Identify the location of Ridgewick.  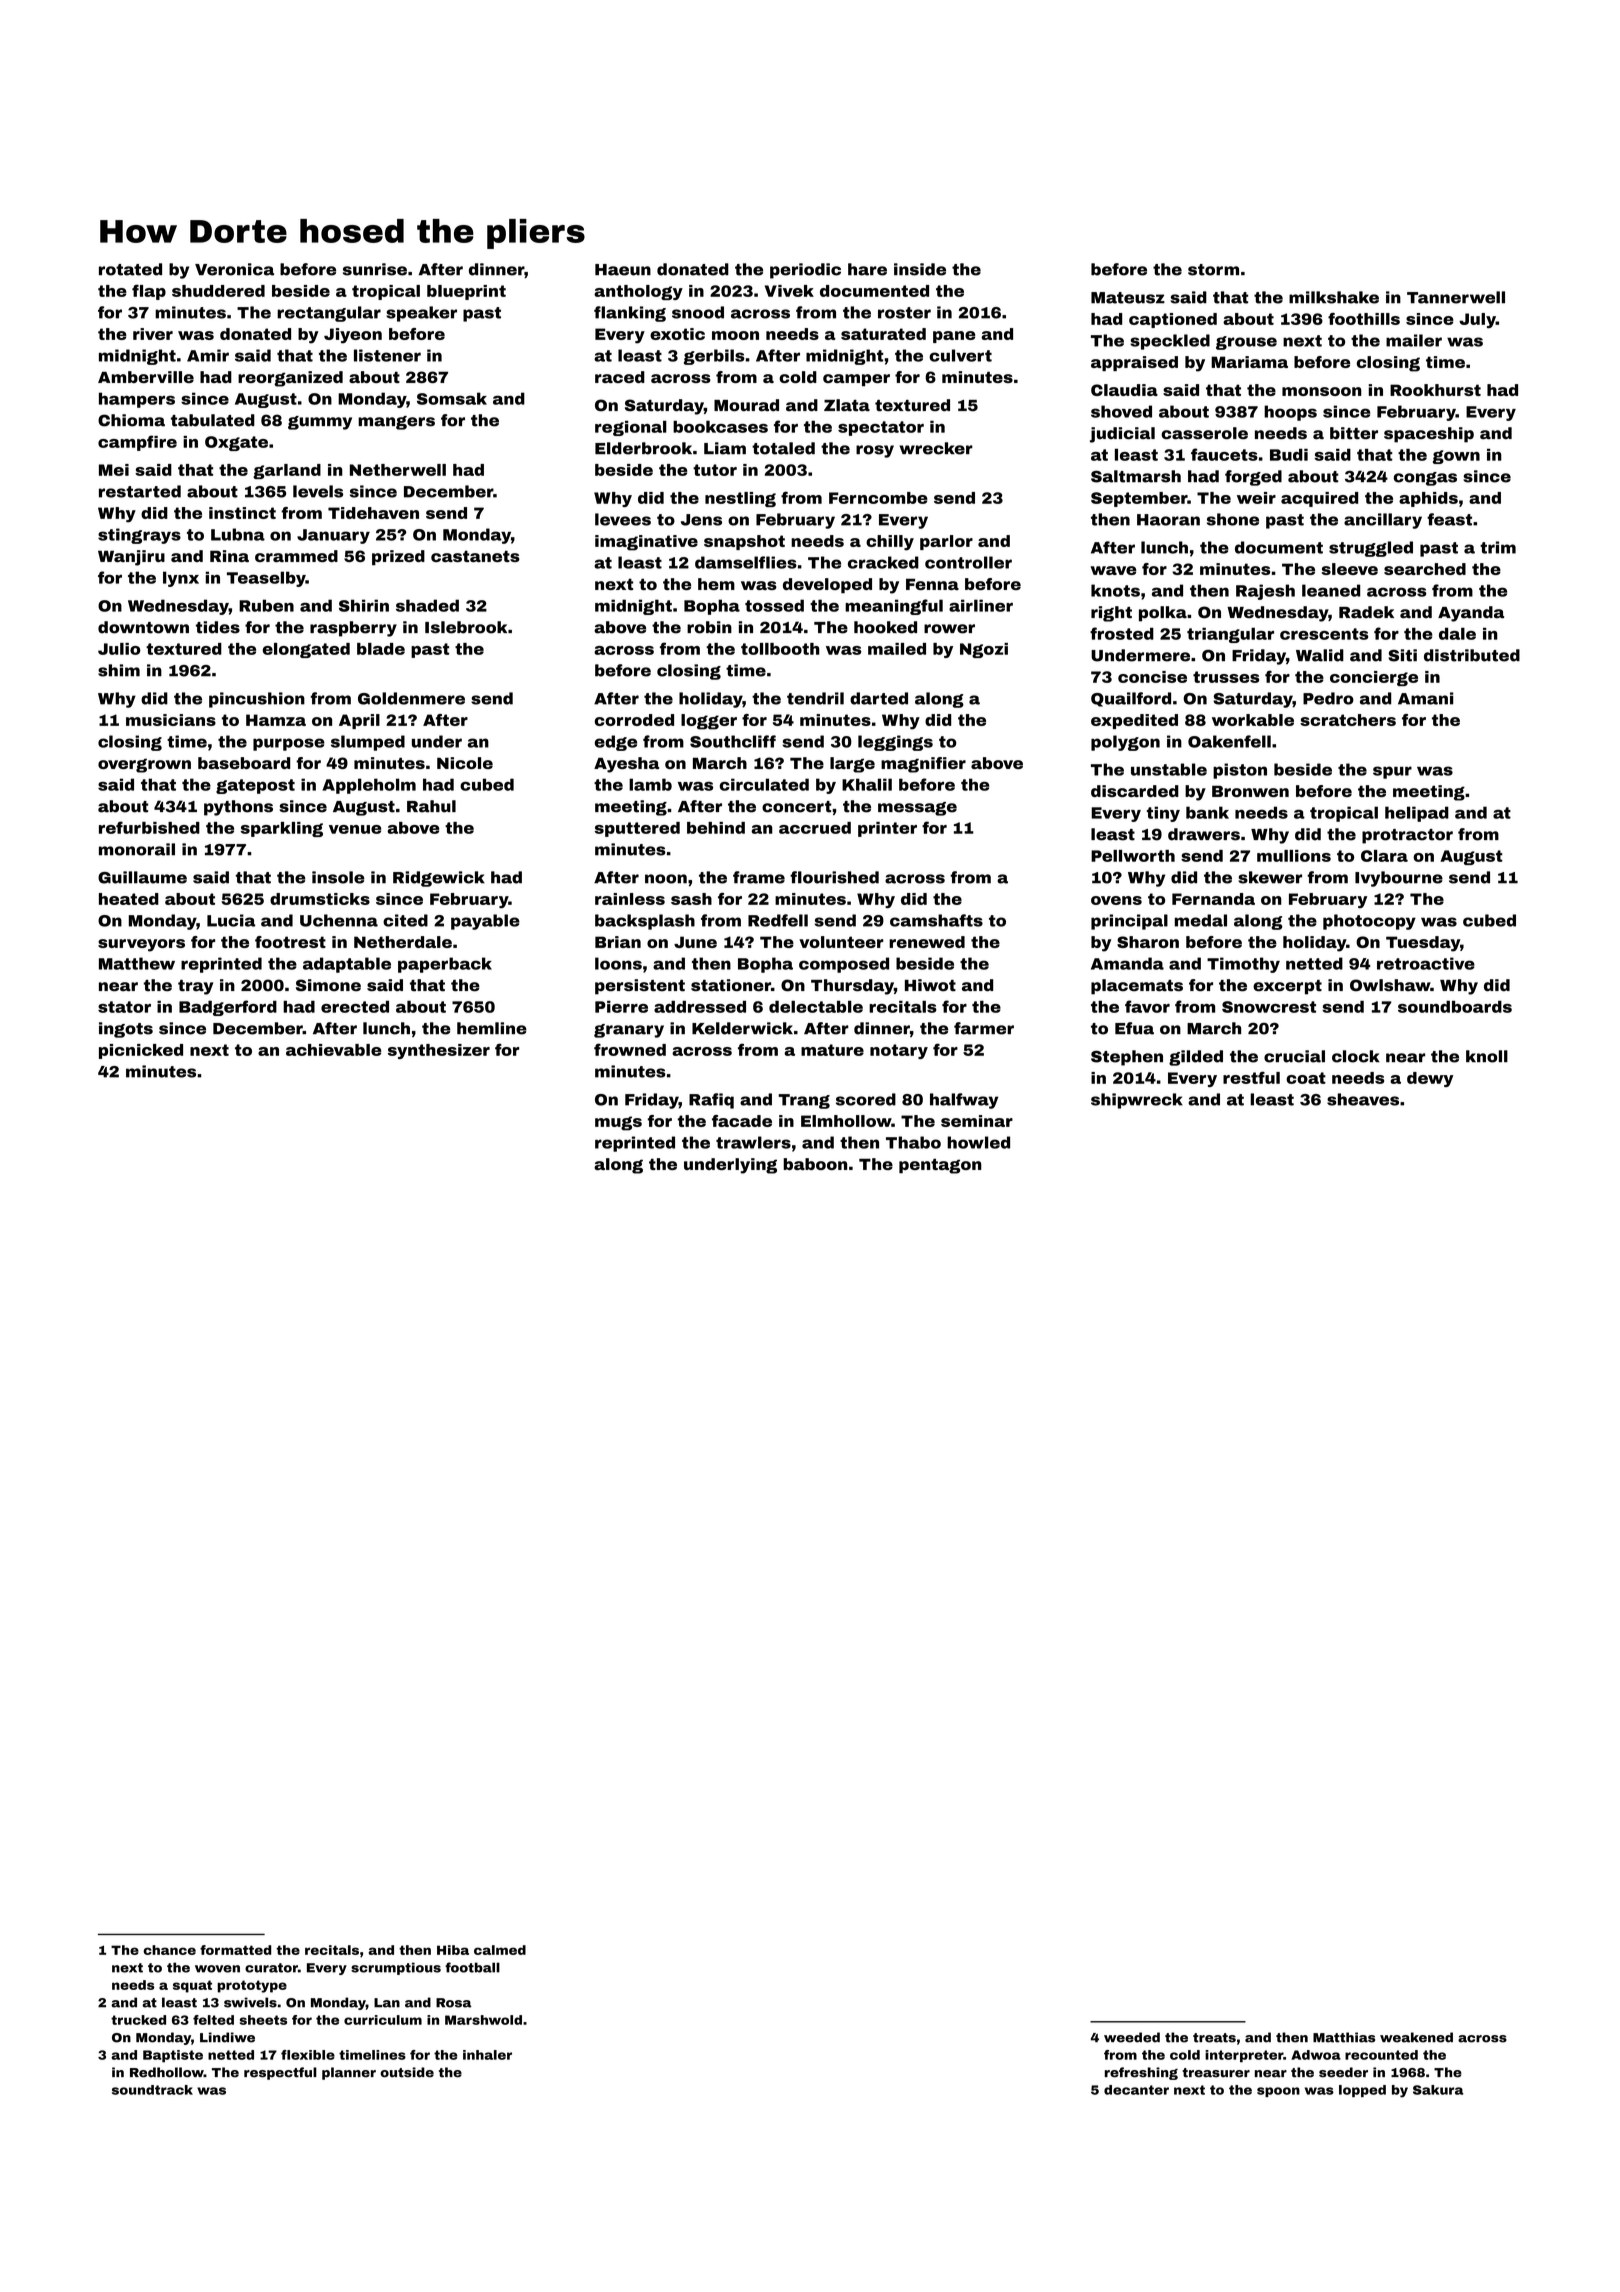
(439, 879).
